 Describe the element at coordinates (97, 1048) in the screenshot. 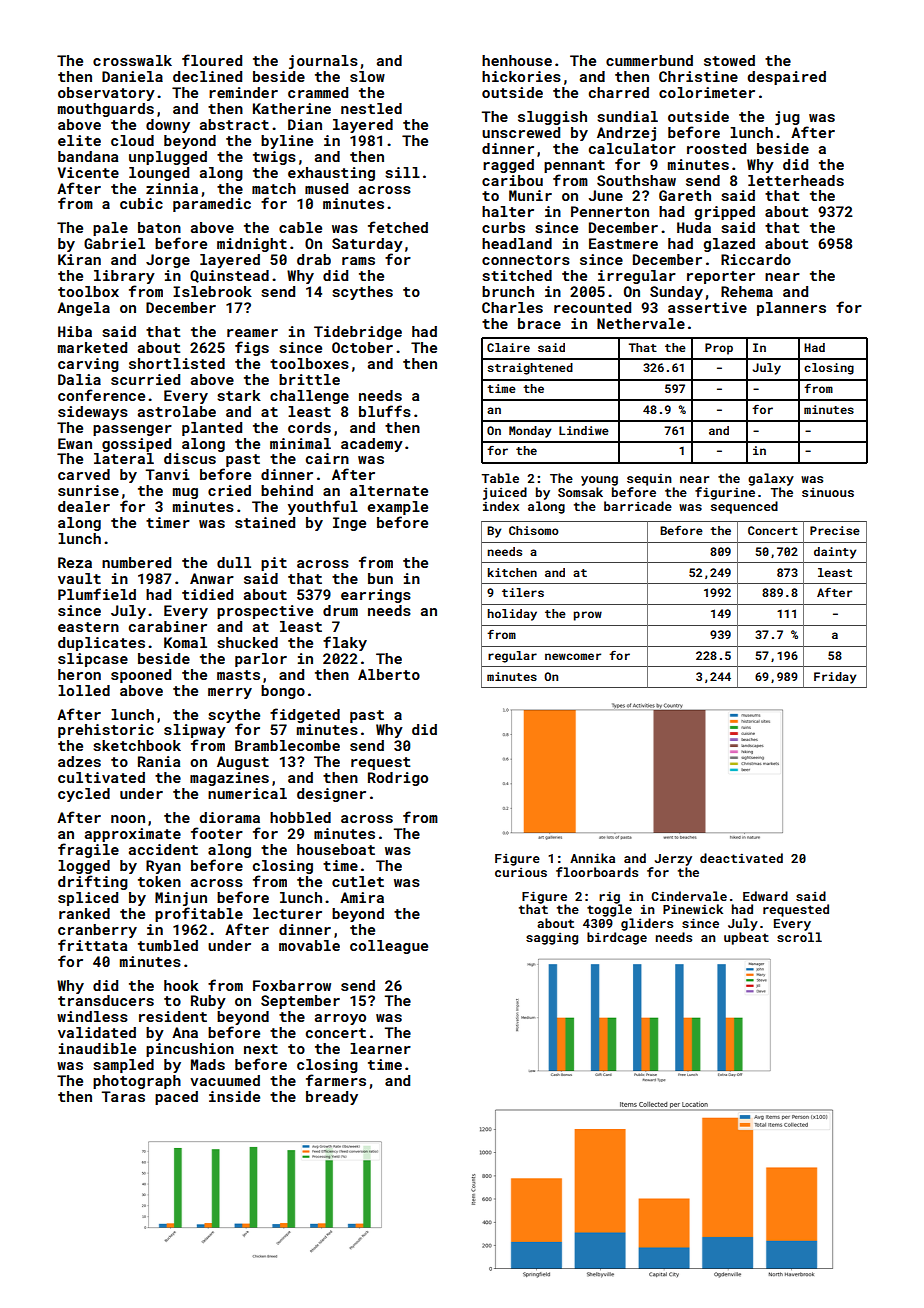

I see `inaudible` at that location.
